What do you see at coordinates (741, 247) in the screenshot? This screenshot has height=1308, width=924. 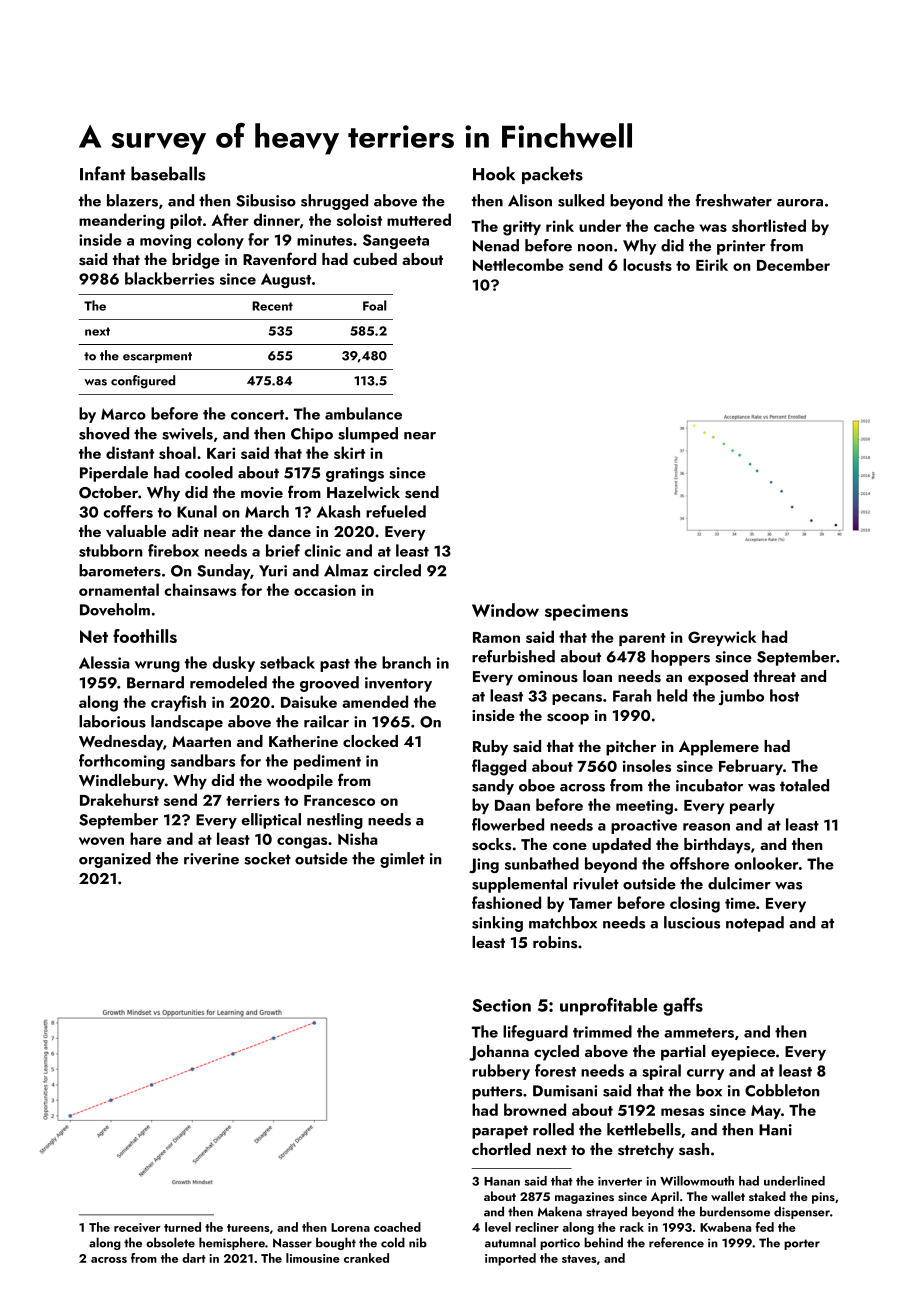 I see `printer` at bounding box center [741, 247].
